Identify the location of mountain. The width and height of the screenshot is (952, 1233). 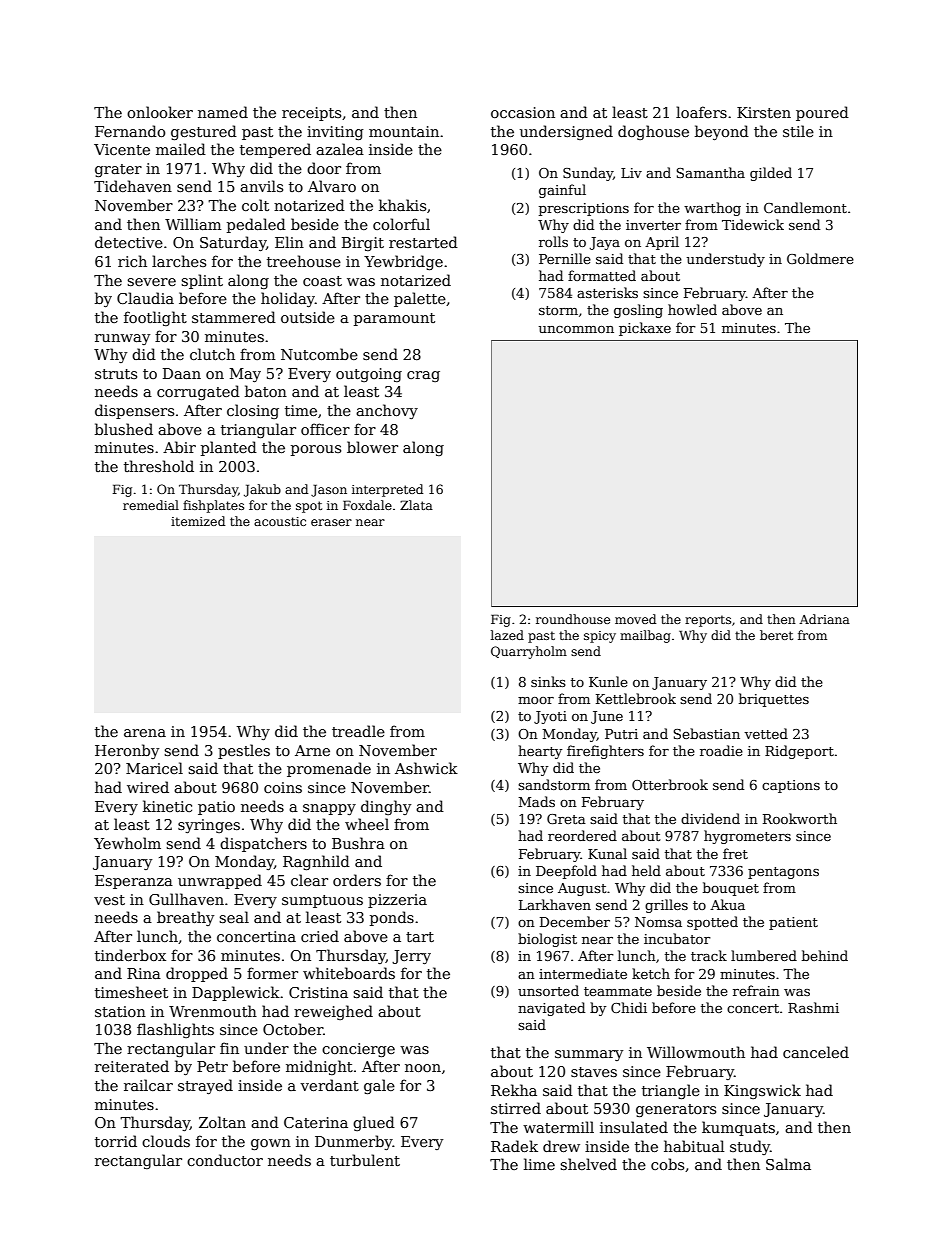
(404, 131).
